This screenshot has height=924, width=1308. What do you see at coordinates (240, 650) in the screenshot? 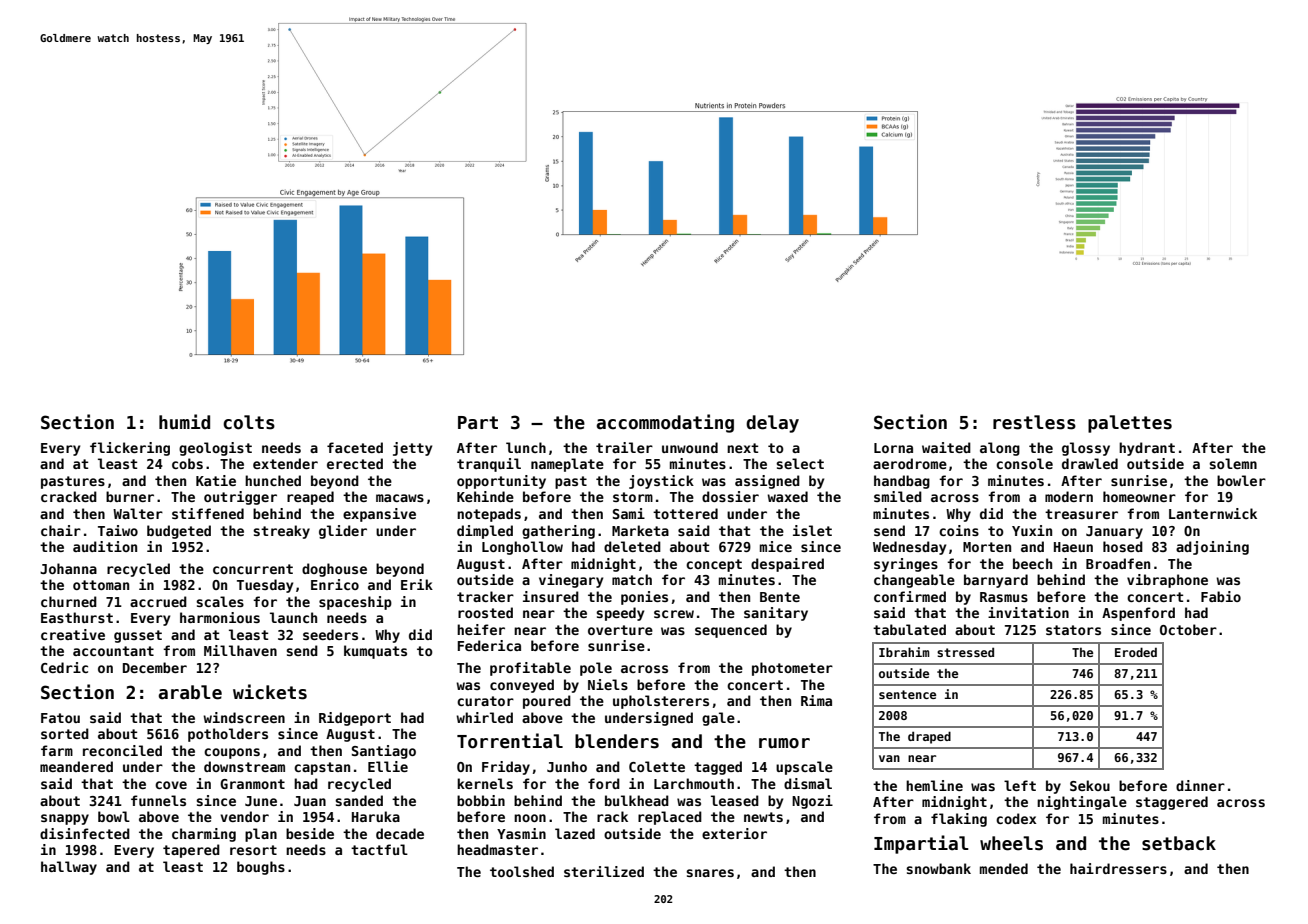
I see `Millhaven` at bounding box center [240, 650].
